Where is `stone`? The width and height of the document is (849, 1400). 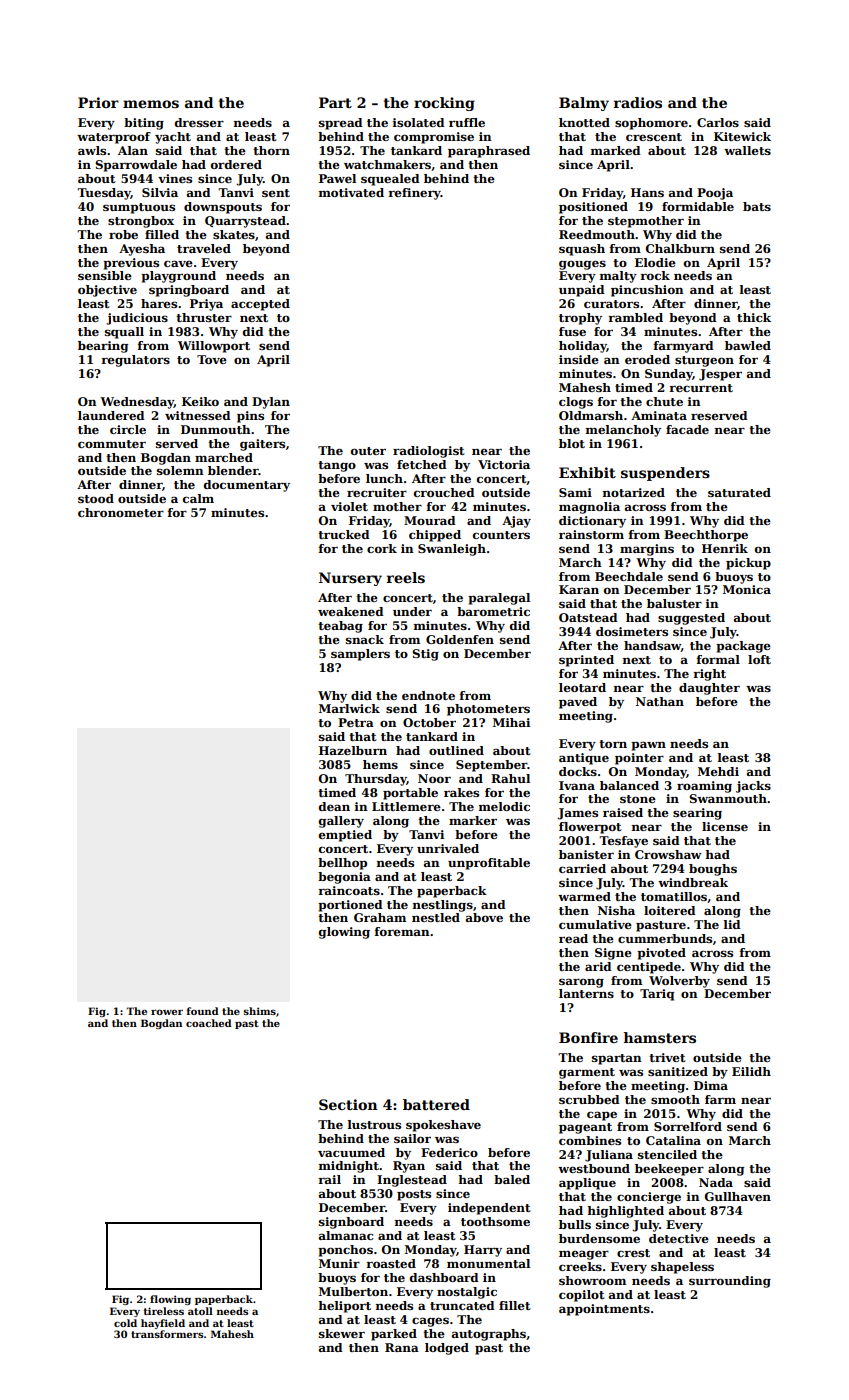 stone is located at coordinates (638, 799).
